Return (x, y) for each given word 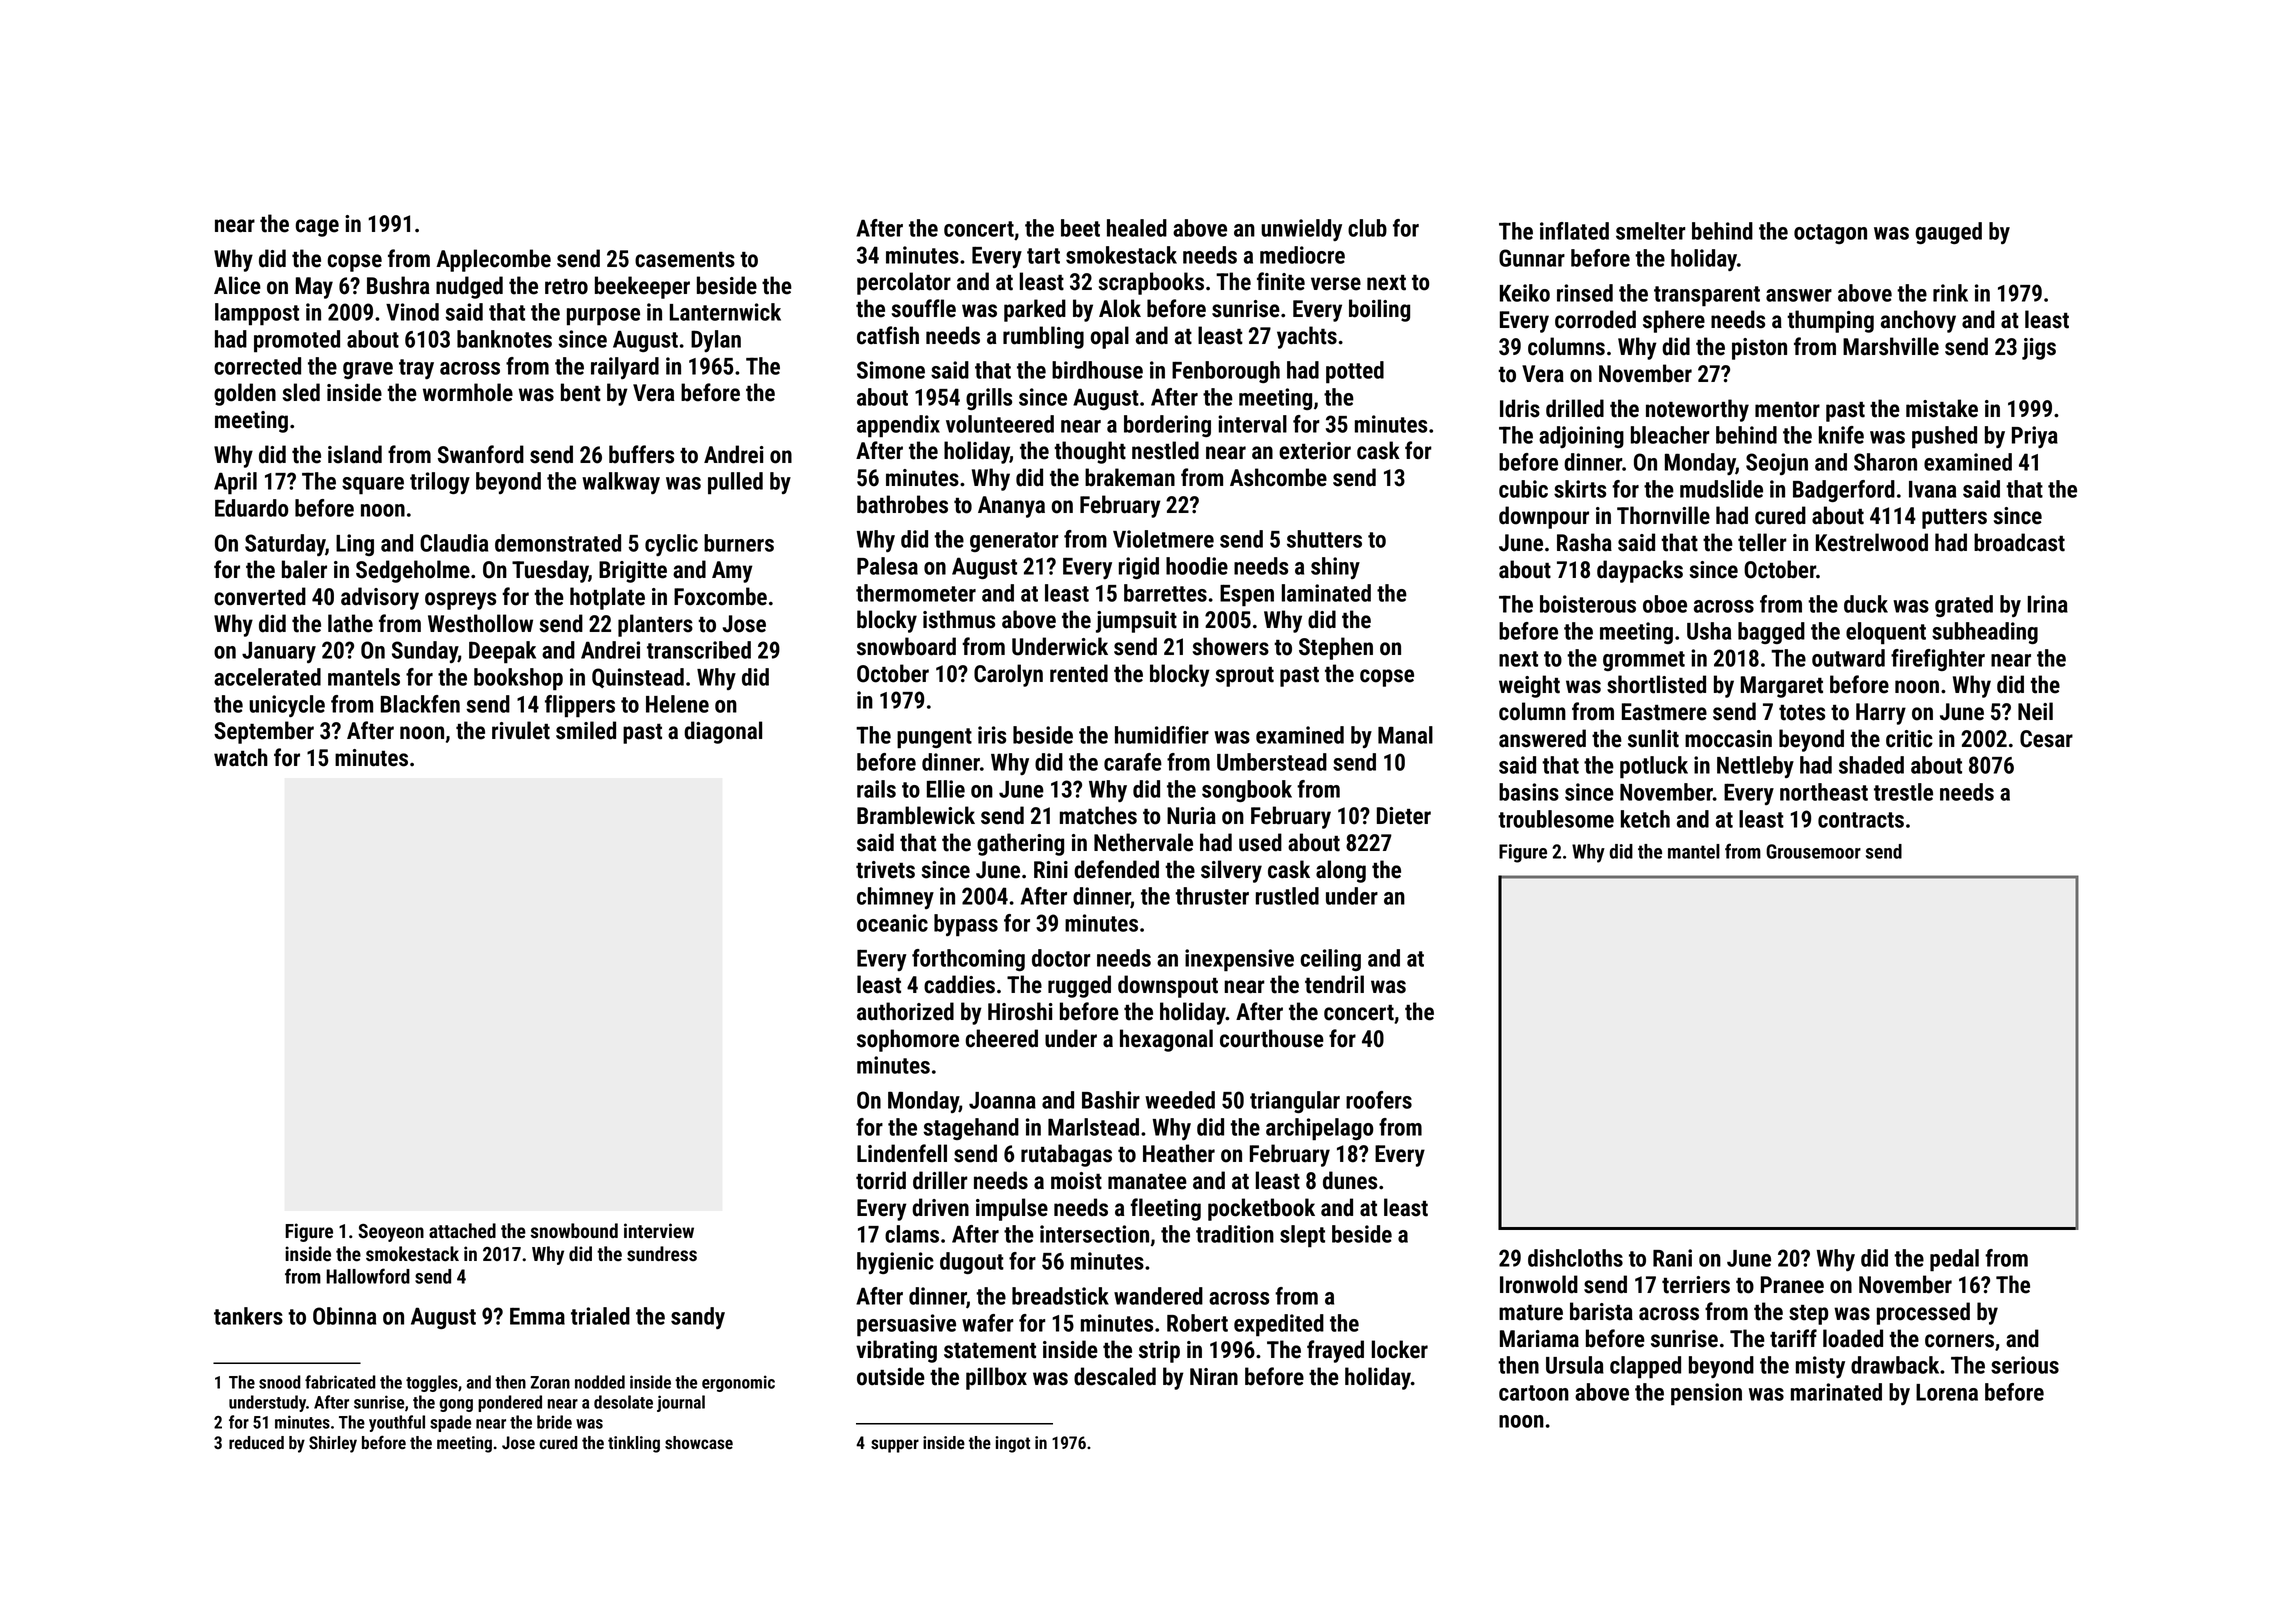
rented (1079, 673)
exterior (1315, 451)
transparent (1707, 296)
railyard (625, 368)
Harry (1881, 714)
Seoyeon (391, 1233)
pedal (1954, 1260)
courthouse (1272, 1038)
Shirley (333, 1444)
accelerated (267, 677)
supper (895, 1446)
